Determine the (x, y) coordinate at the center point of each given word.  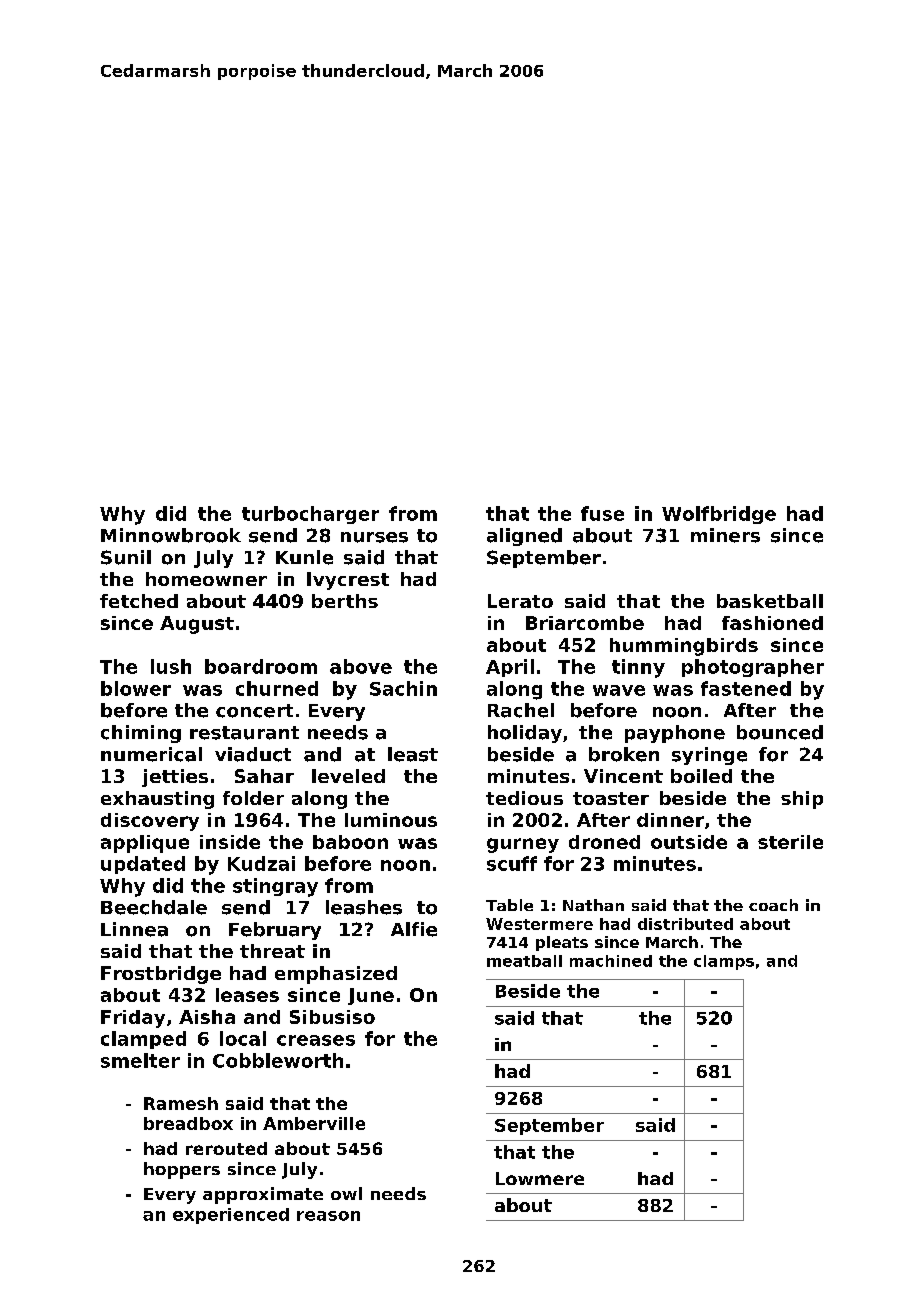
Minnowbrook (171, 535)
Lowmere (540, 1178)
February (275, 931)
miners (725, 535)
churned (277, 688)
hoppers (182, 1170)
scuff (512, 863)
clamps (724, 962)
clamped (143, 1040)
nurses (374, 537)
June (371, 996)
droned (604, 842)
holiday (525, 734)
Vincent (623, 776)
